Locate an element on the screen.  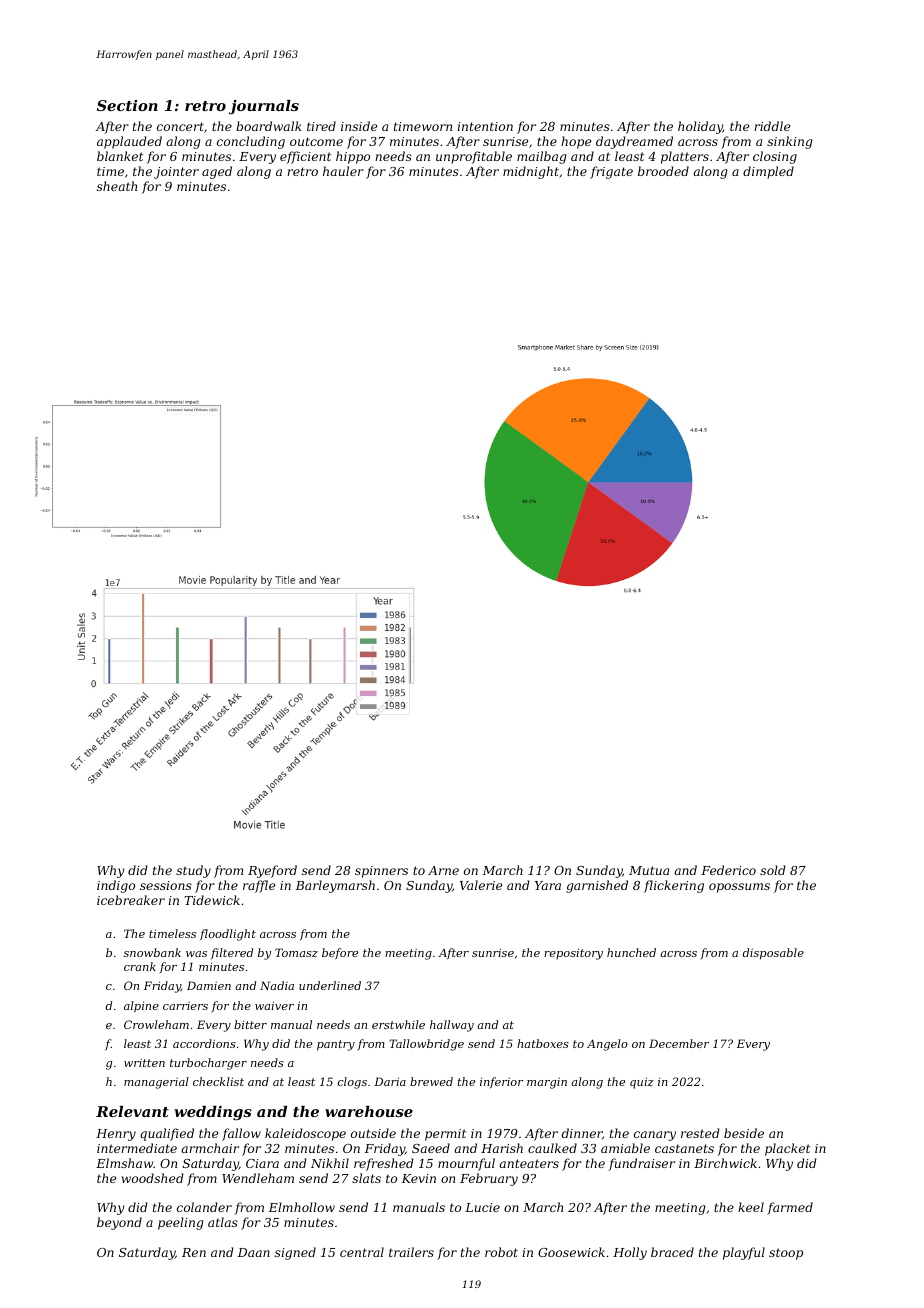
hunched is located at coordinates (631, 952).
